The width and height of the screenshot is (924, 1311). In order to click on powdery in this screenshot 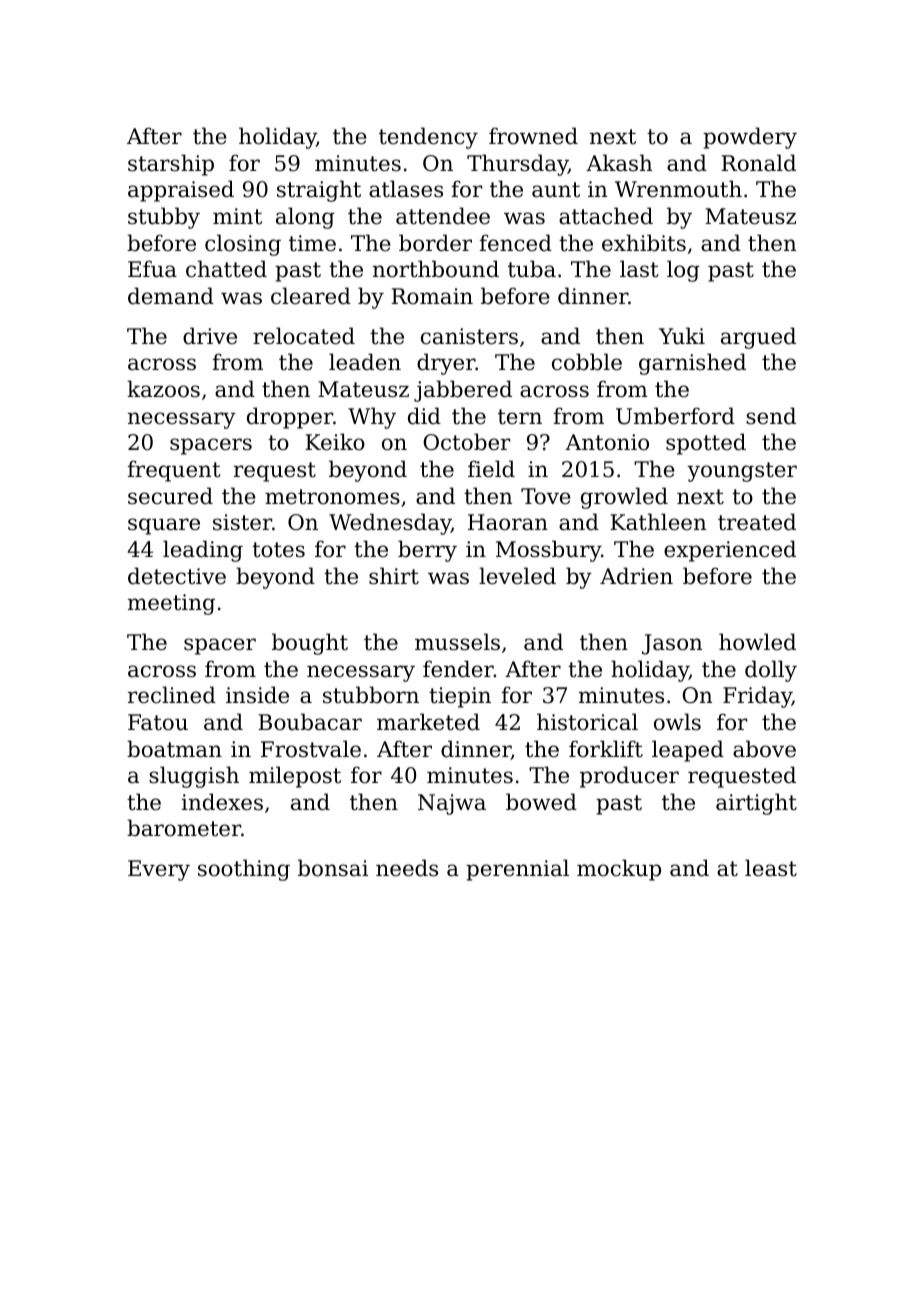, I will do `click(750, 138)`.
